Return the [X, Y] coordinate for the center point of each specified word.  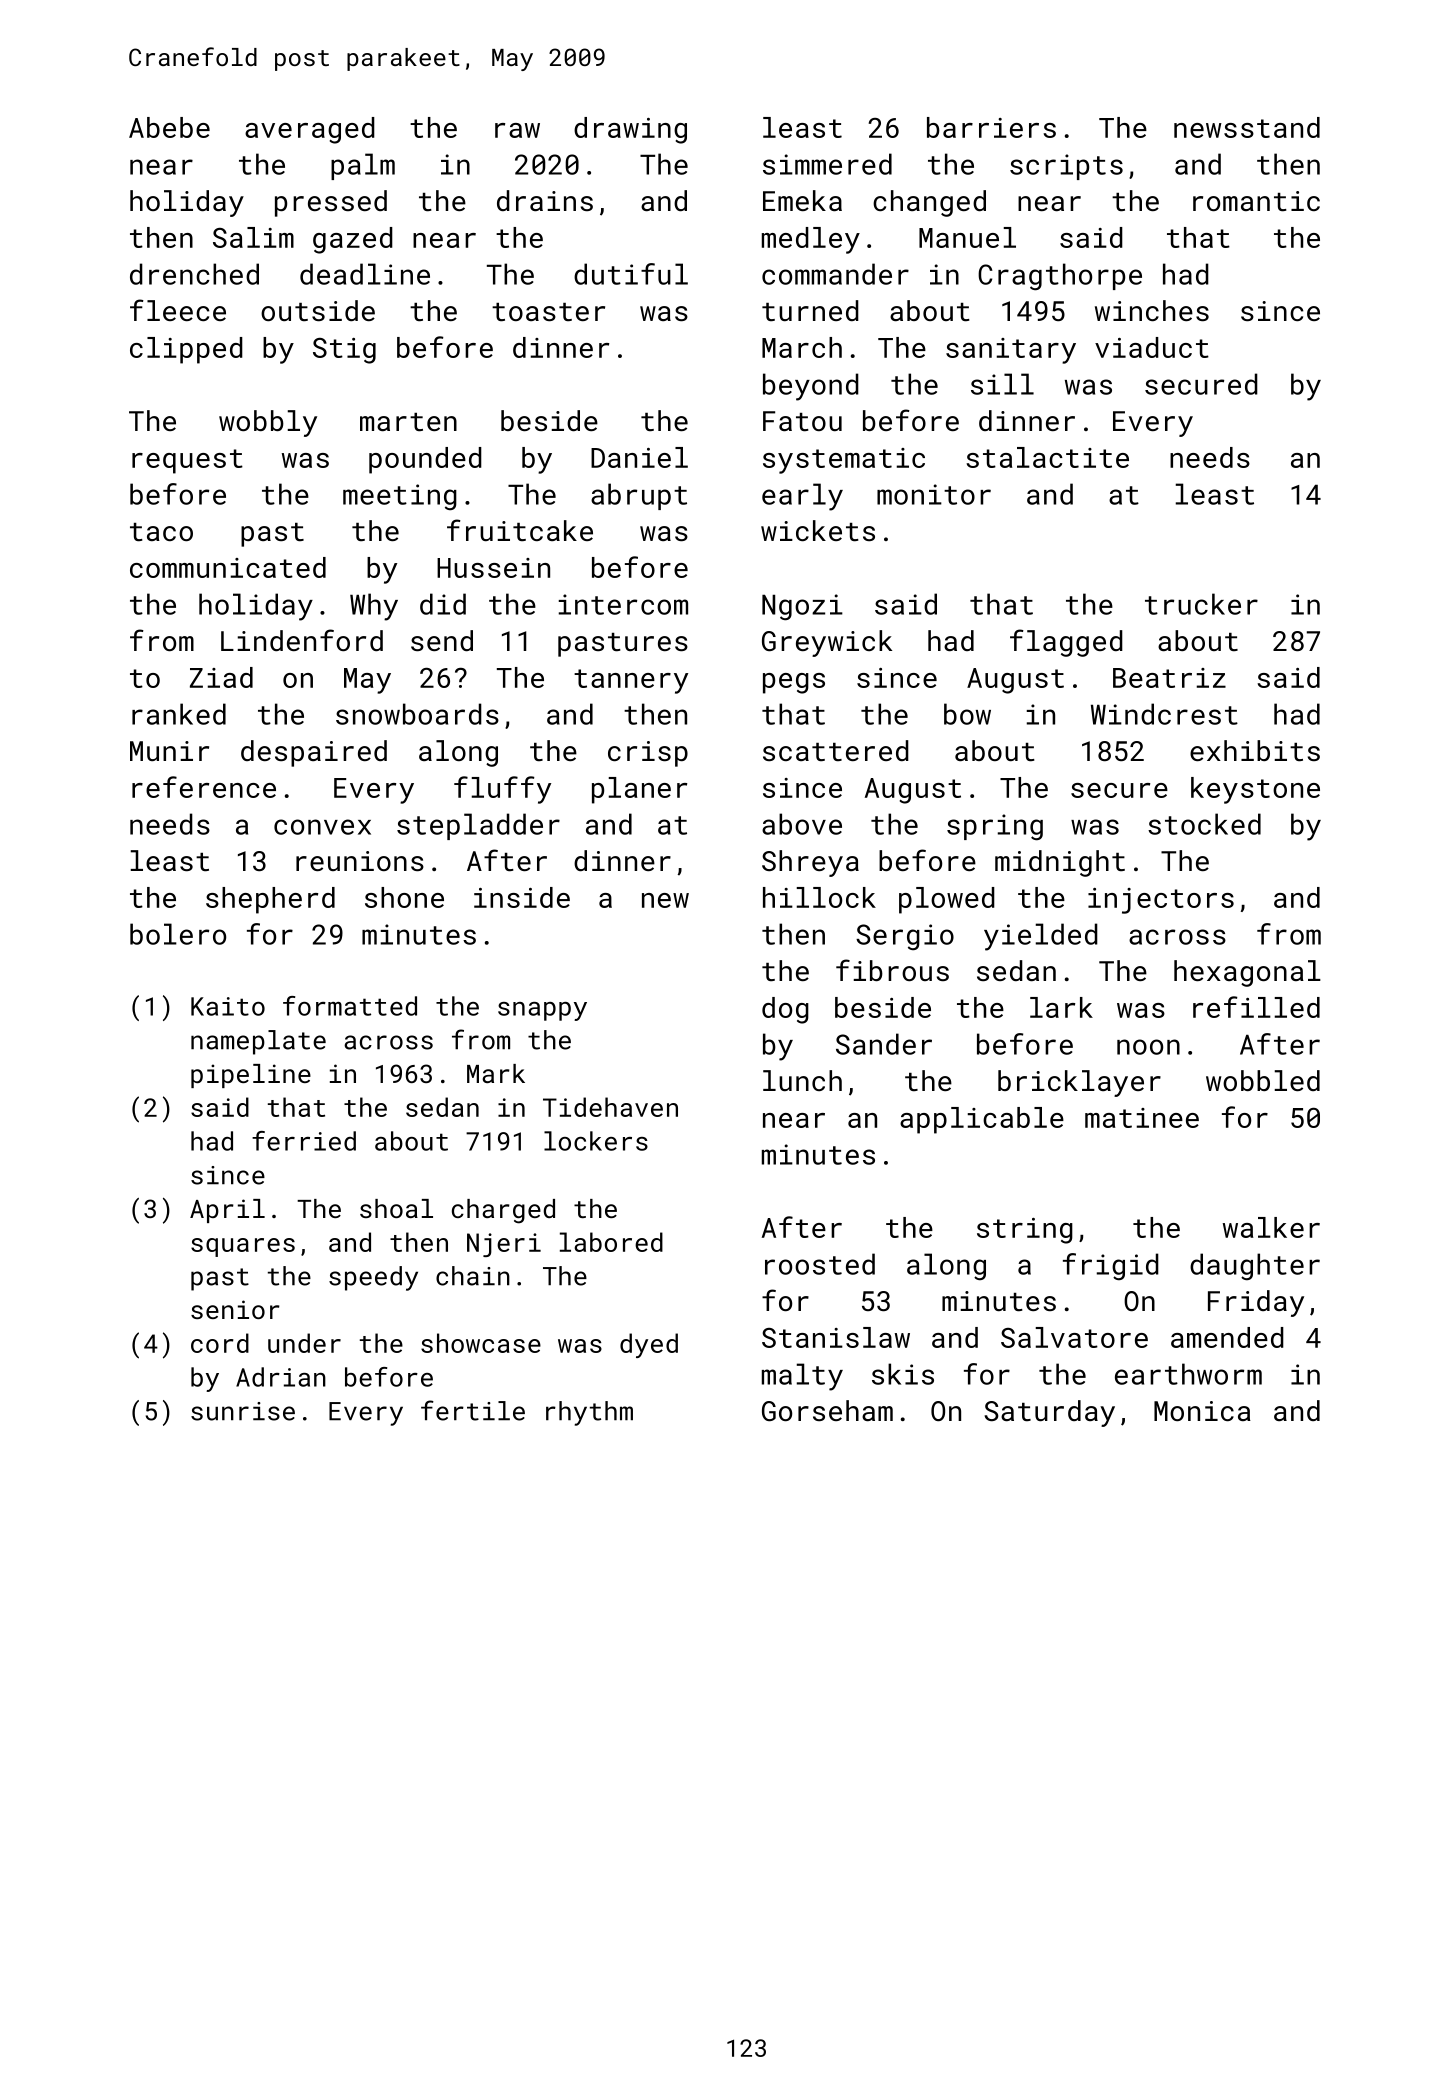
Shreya [810, 863]
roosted [820, 1264]
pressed [331, 203]
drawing [630, 130]
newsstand [1247, 127]
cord [220, 1343]
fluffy [502, 790]
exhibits [1255, 751]
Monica [1202, 1411]
